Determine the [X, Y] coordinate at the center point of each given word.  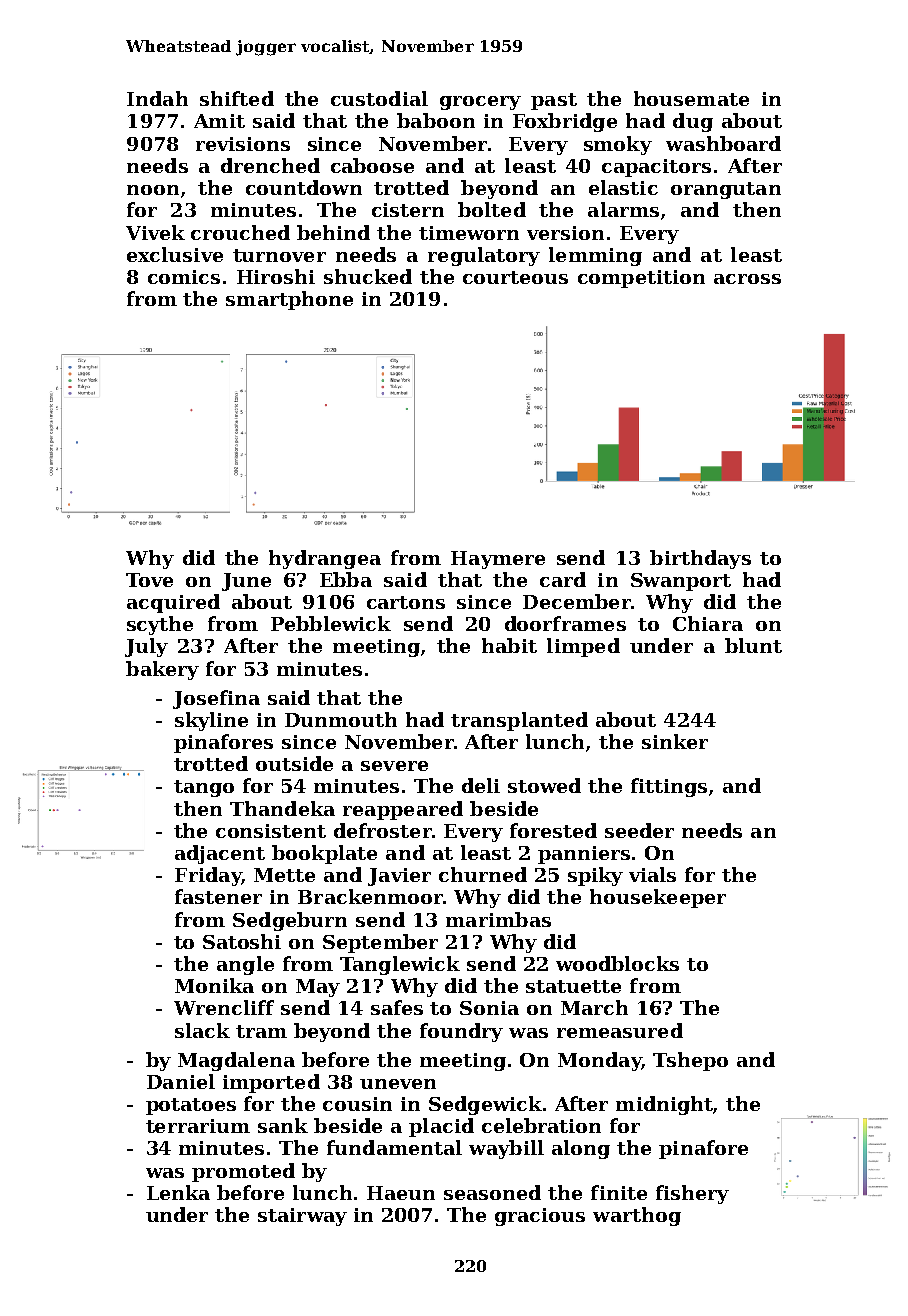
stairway [302, 1217]
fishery [692, 1194]
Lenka [178, 1192]
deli [481, 785]
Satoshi [242, 941]
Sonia [489, 1008]
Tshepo [690, 1061]
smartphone [289, 300]
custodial [379, 98]
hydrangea [325, 559]
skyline [211, 721]
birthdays [700, 559]
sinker [675, 741]
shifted [237, 98]
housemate [691, 98]
